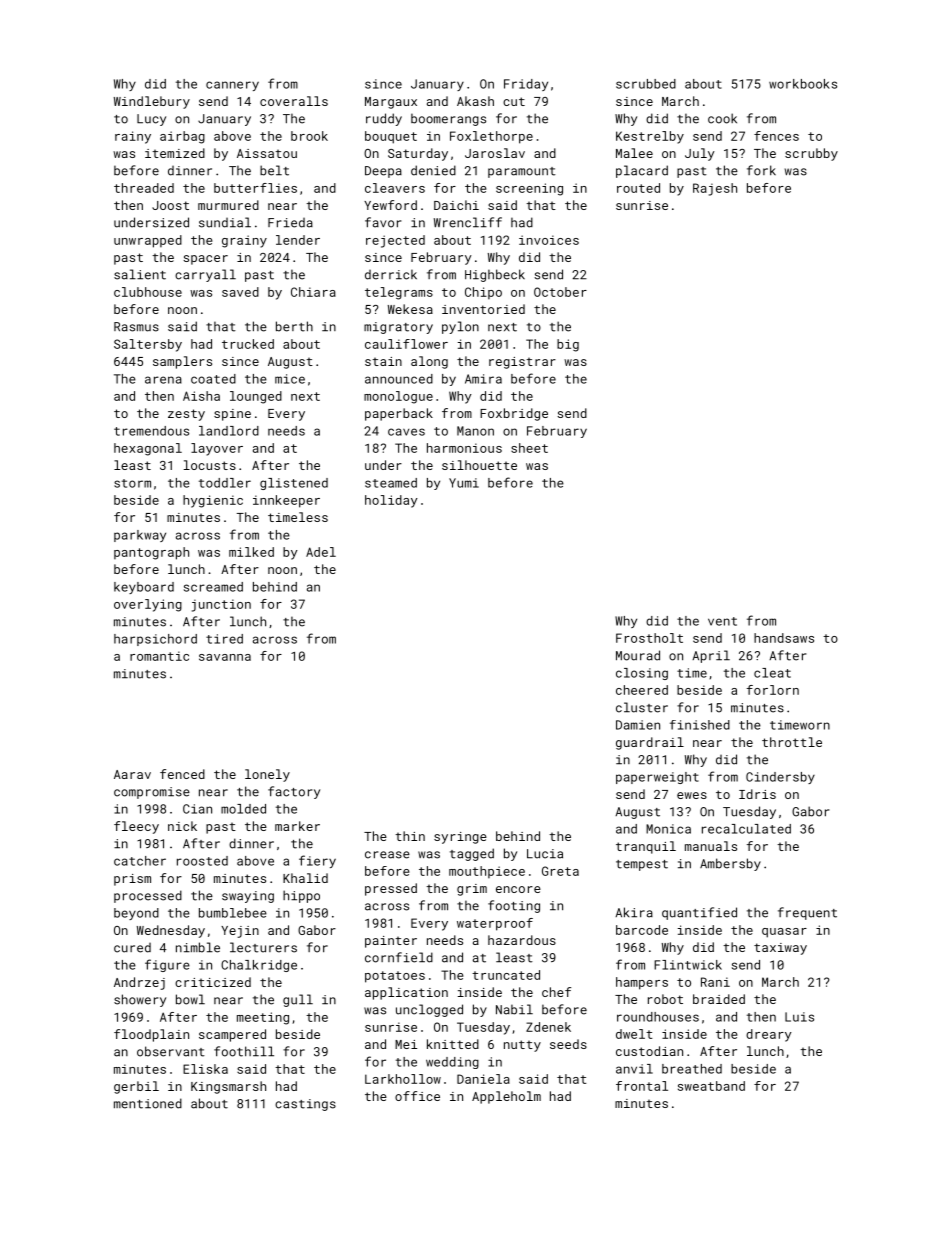  What do you see at coordinates (715, 189) in the document?
I see `Rajesh` at bounding box center [715, 189].
